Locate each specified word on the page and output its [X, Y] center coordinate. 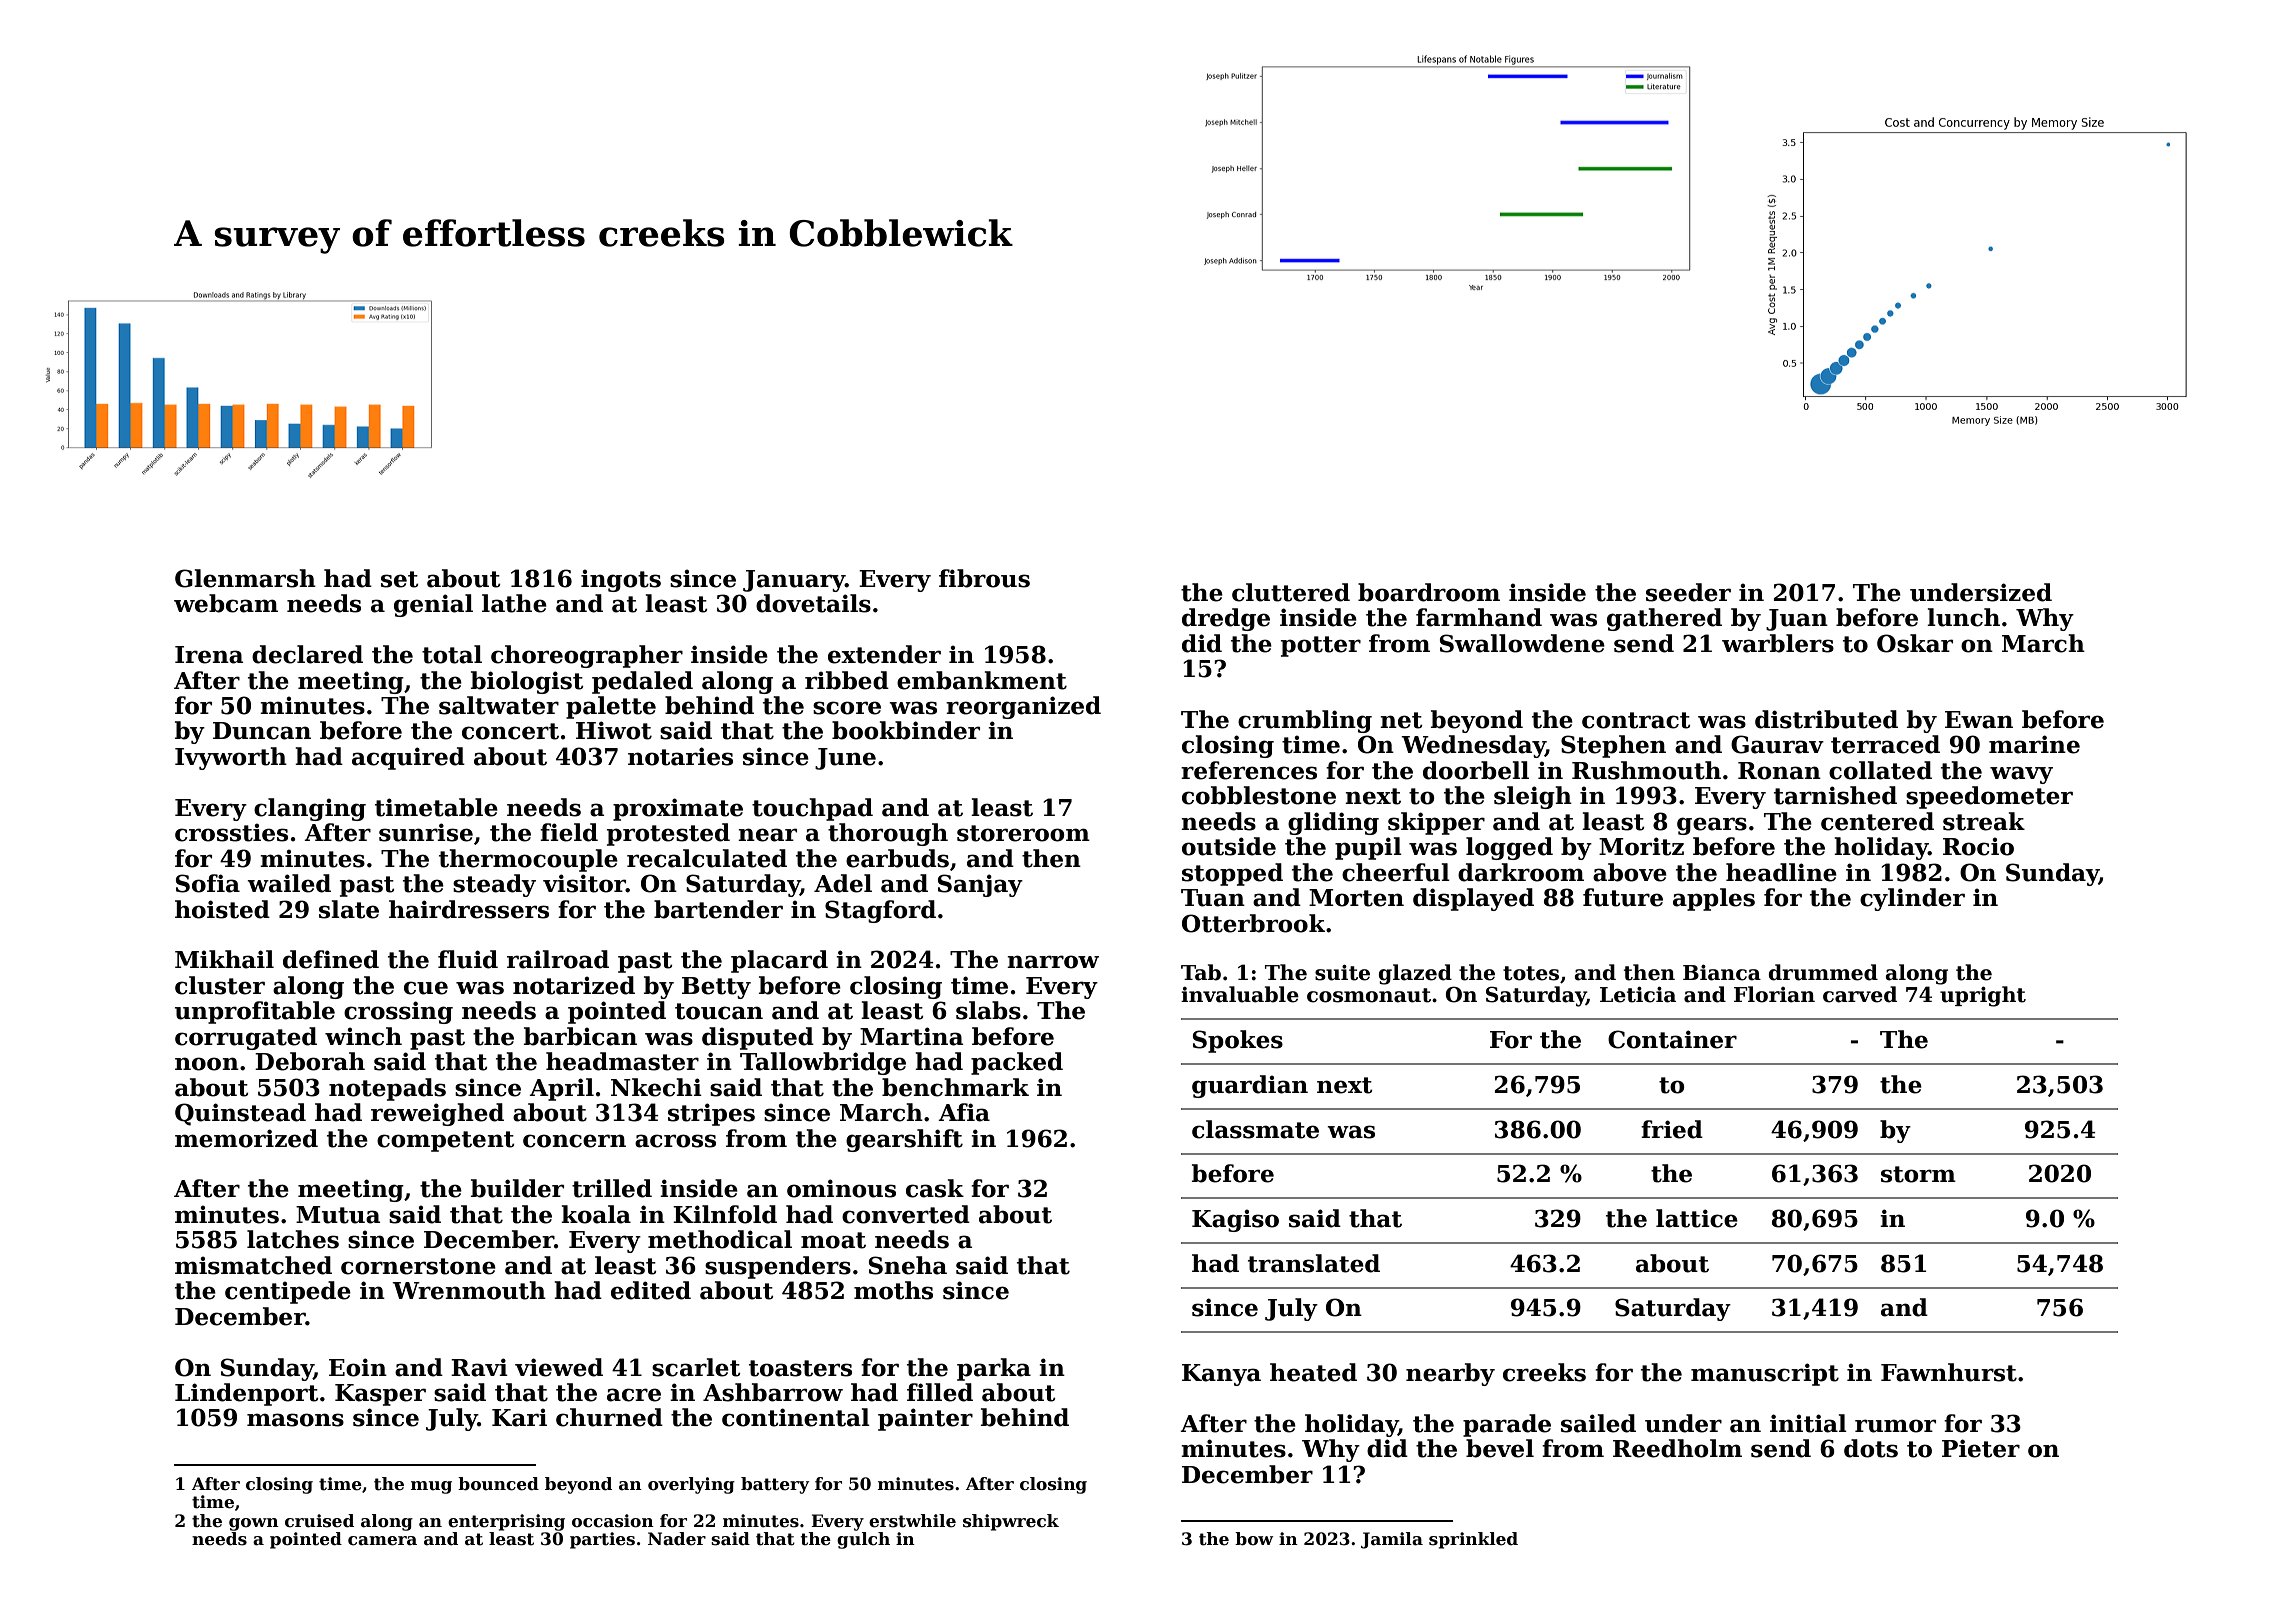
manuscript [1765, 1374]
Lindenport [247, 1394]
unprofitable [255, 1012]
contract [1636, 720]
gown [254, 1524]
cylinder [1912, 899]
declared [307, 654]
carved [1860, 994]
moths [893, 1290]
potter [1321, 646]
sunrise [426, 832]
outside [1229, 846]
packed [1017, 1063]
